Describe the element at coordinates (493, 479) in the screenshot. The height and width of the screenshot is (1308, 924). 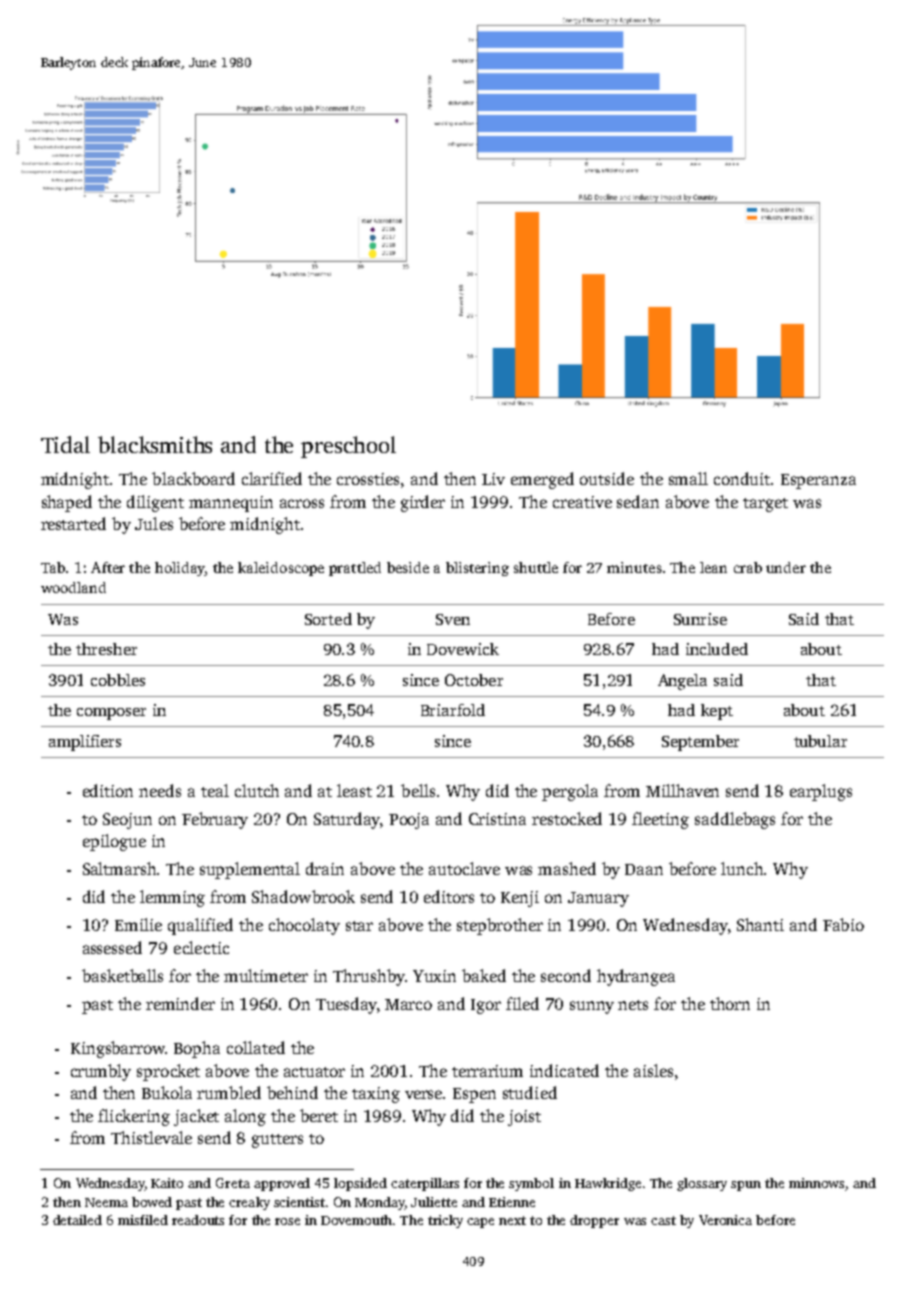
I see `Liv` at that location.
